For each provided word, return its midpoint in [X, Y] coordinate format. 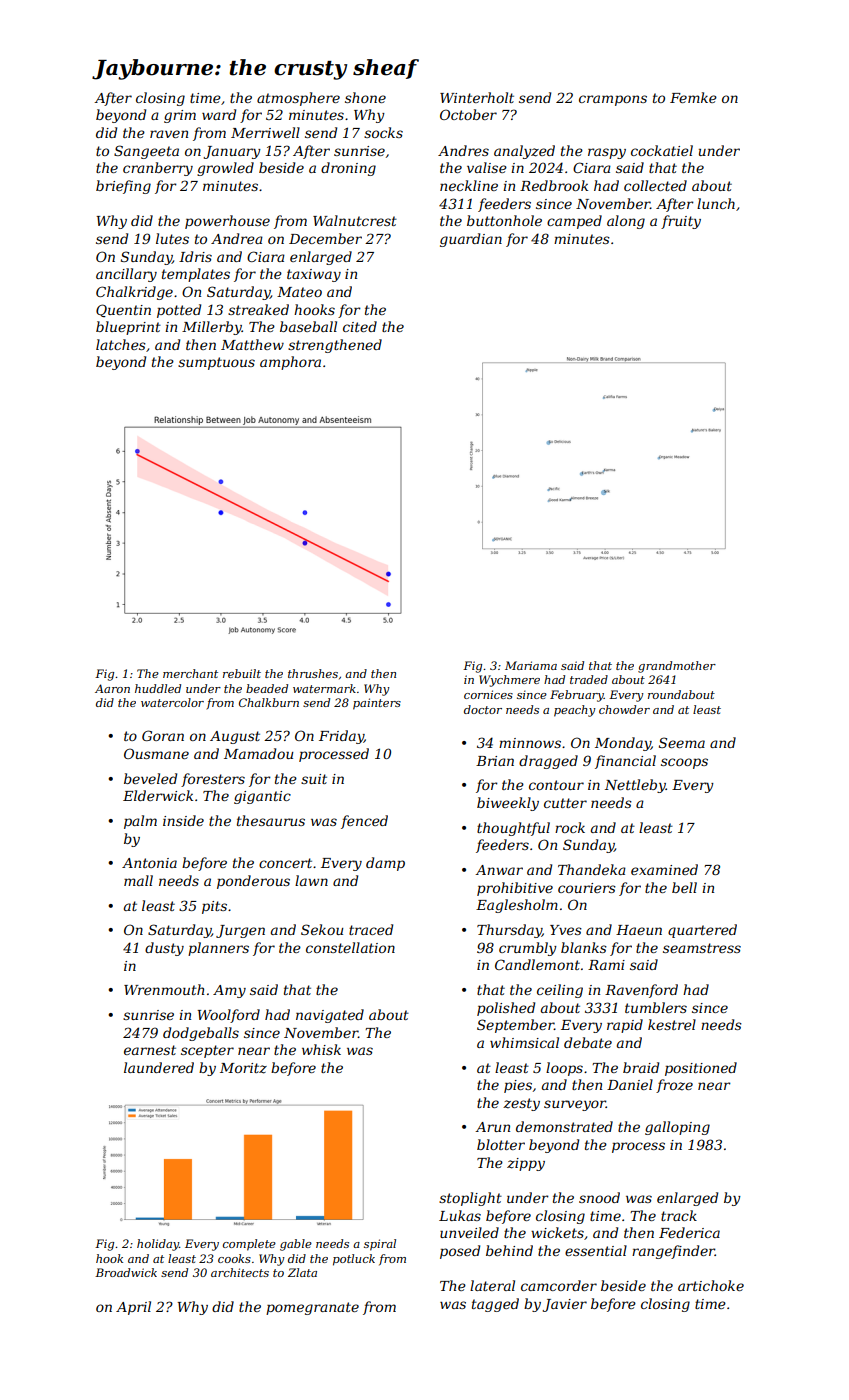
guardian [471, 240]
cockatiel [662, 150]
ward [219, 114]
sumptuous [216, 363]
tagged [495, 1305]
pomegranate [312, 1308]
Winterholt [477, 97]
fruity [681, 222]
